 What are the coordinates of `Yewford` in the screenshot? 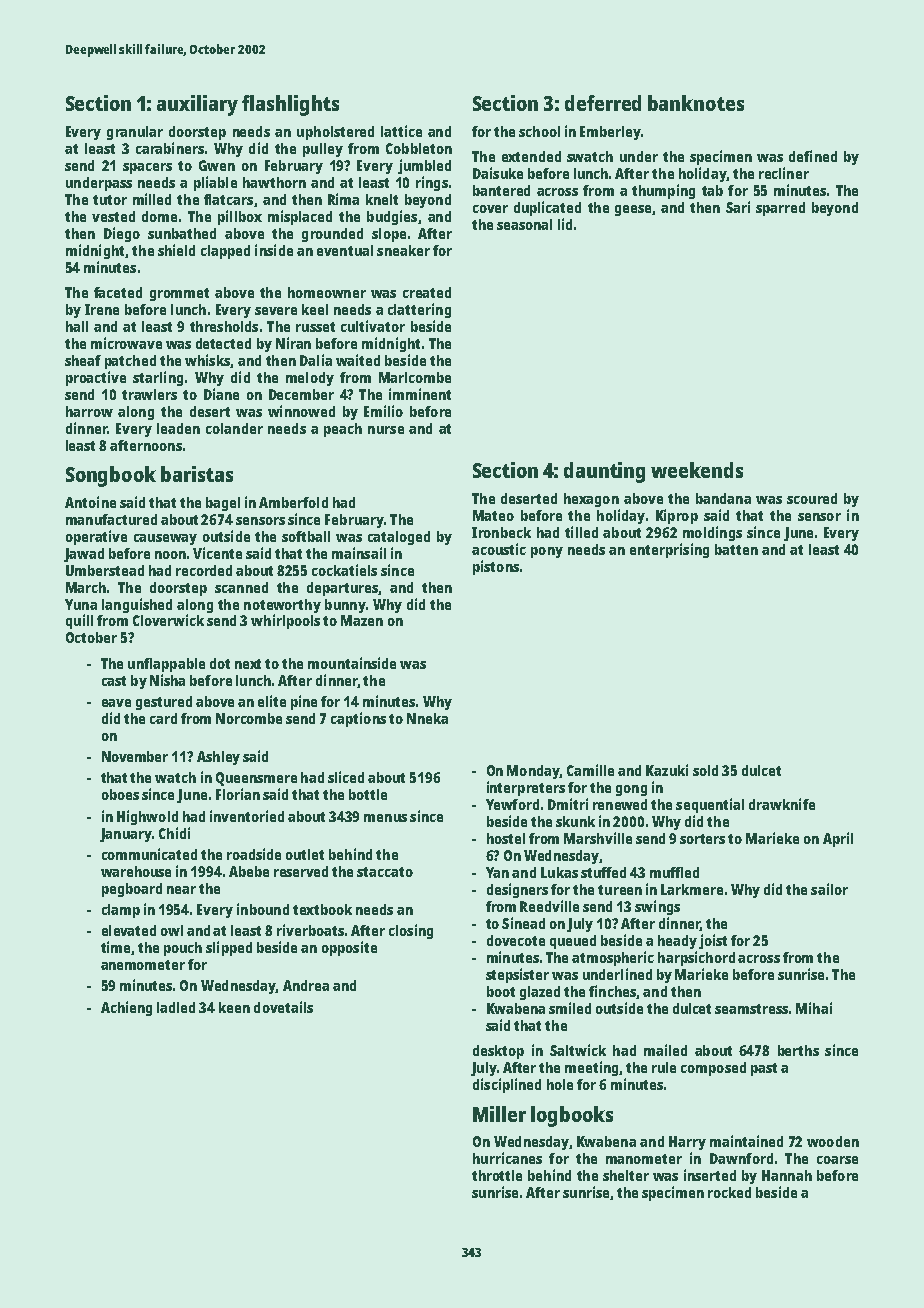 It's located at (512, 804).
